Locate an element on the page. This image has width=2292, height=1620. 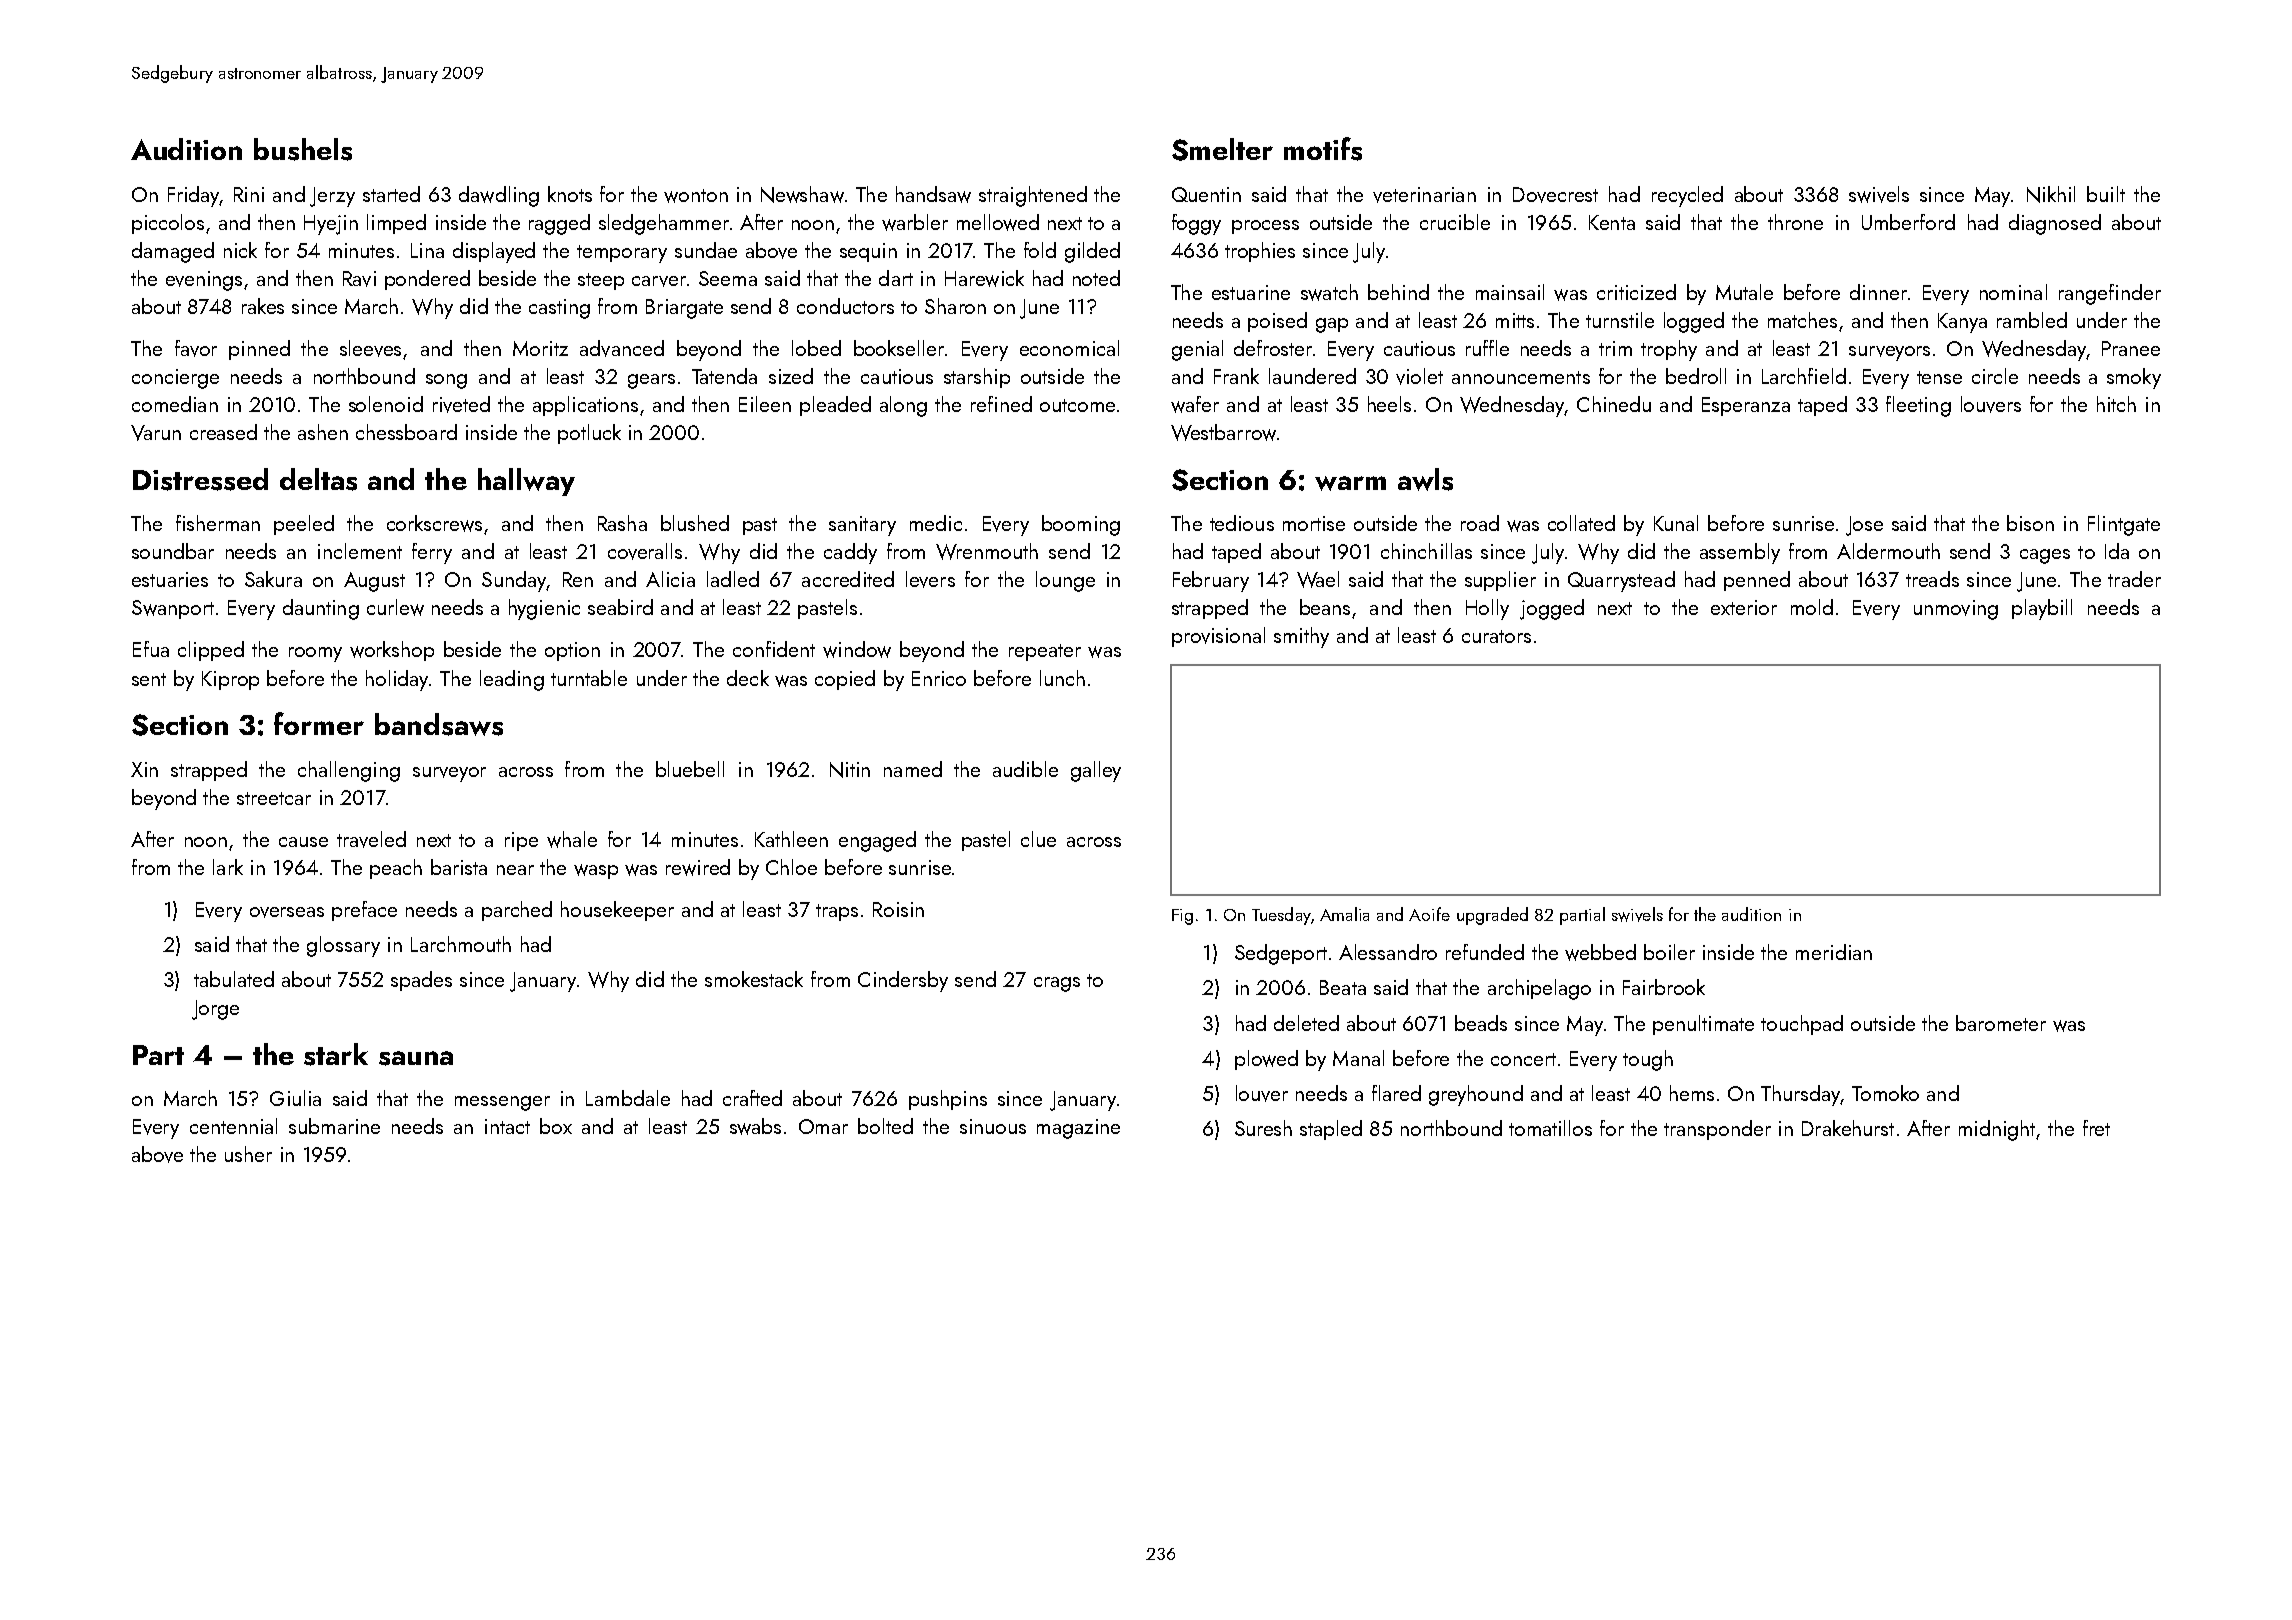
bushels is located at coordinates (303, 149).
